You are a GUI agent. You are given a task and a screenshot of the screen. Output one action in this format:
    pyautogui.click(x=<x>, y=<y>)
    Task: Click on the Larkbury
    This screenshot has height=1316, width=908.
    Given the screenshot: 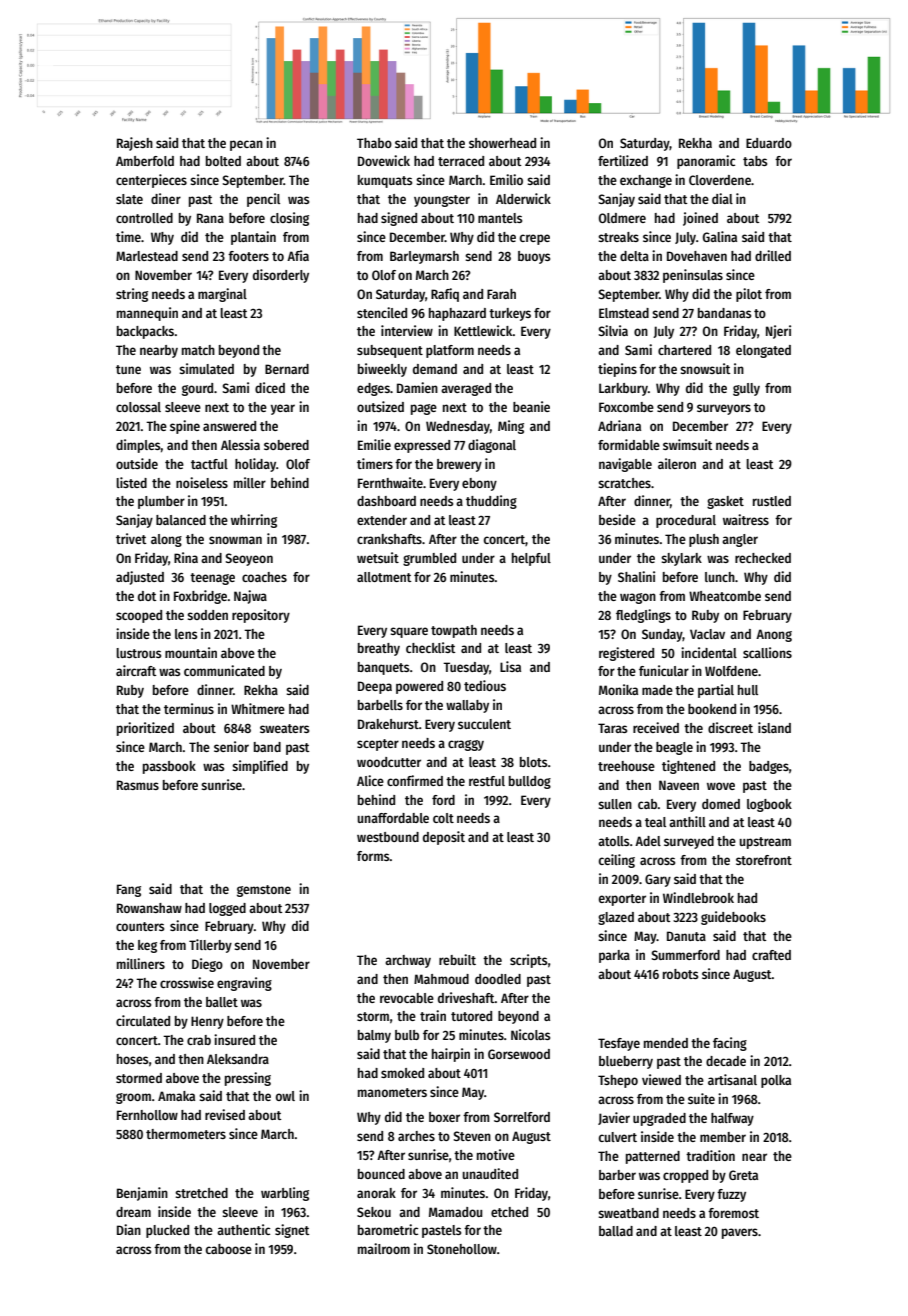 What is the action you would take?
    pyautogui.click(x=623, y=389)
